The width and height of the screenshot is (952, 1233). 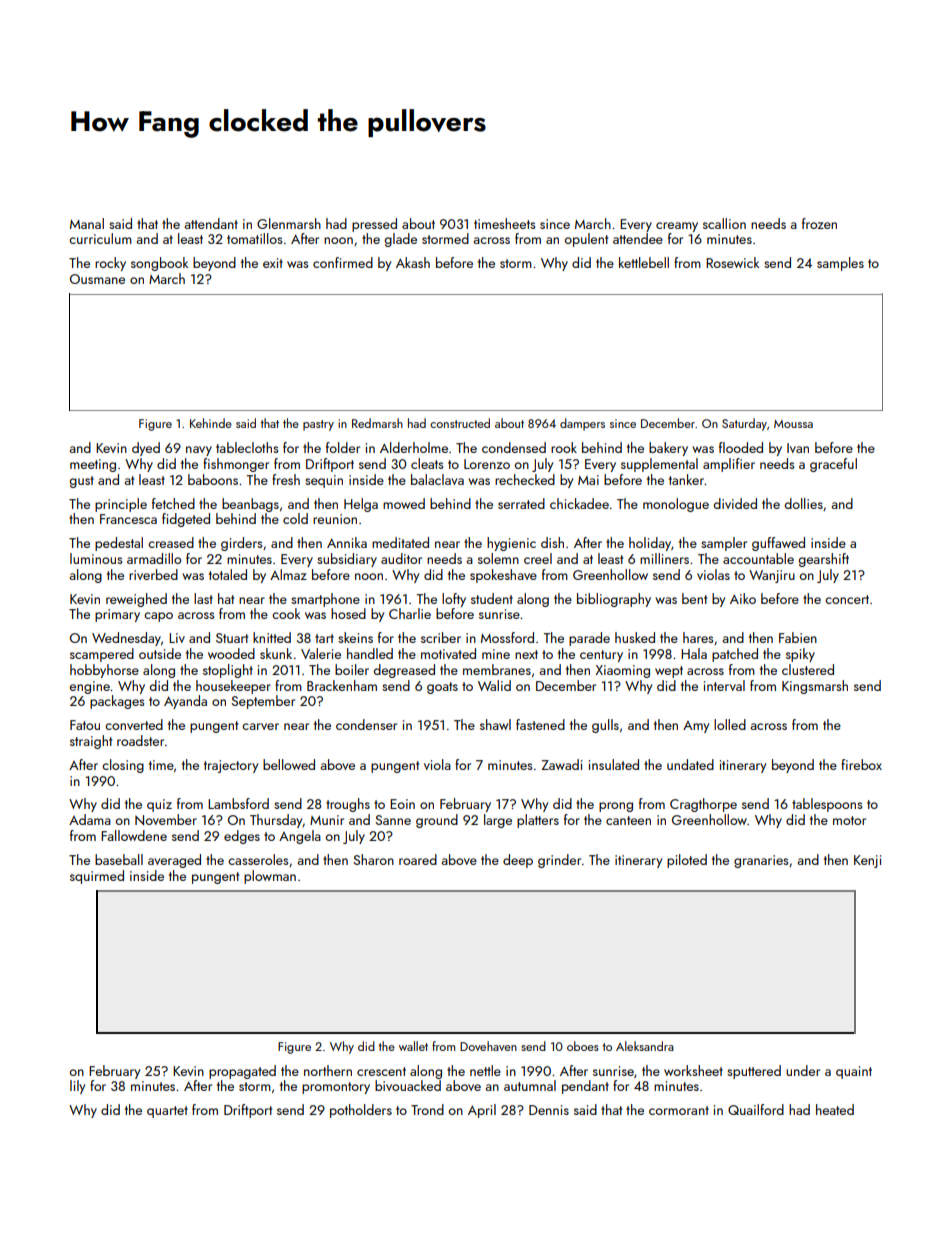 What do you see at coordinates (211, 423) in the screenshot?
I see `Kehinde` at bounding box center [211, 423].
